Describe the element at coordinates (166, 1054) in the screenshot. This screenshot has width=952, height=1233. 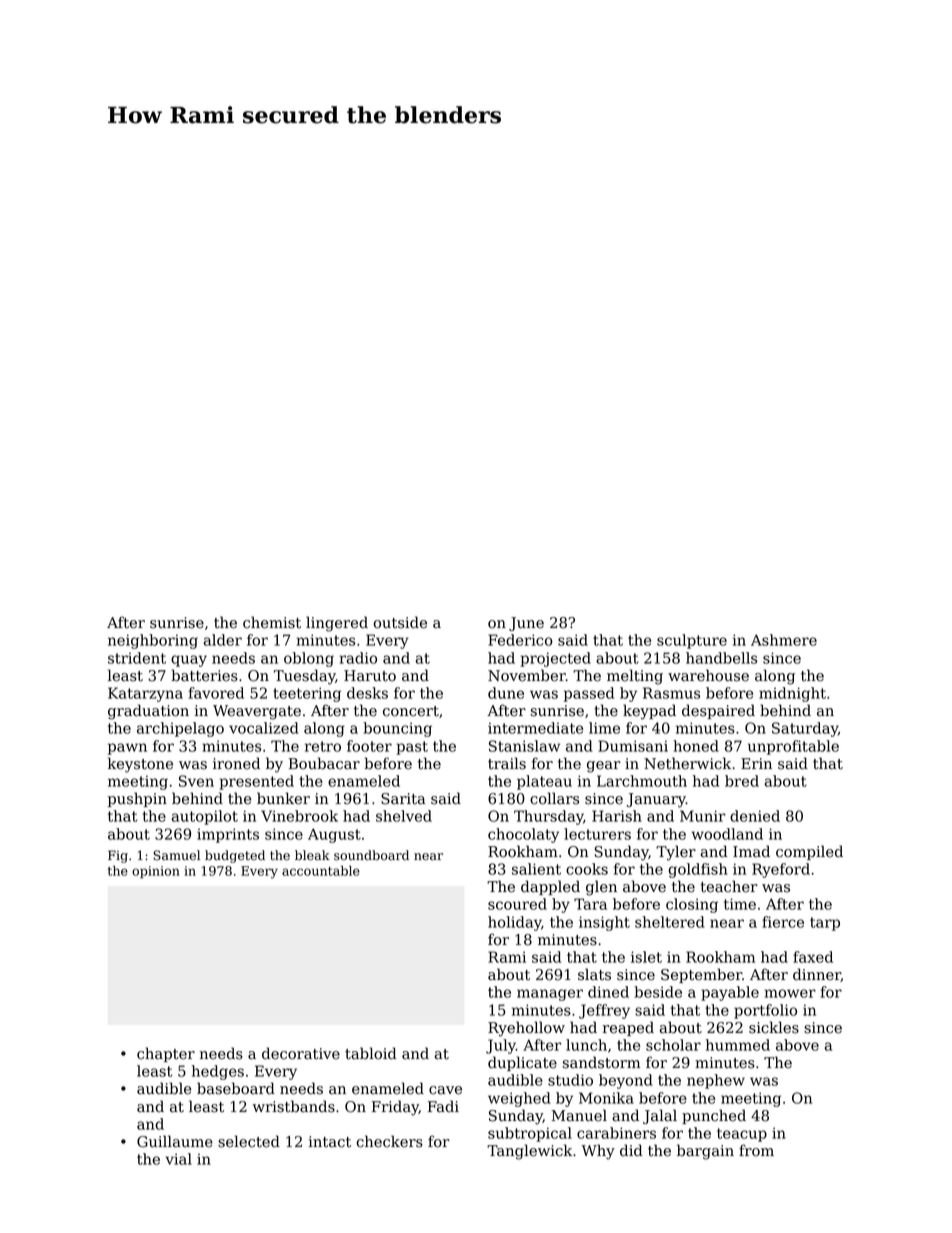
I see `chapter` at that location.
